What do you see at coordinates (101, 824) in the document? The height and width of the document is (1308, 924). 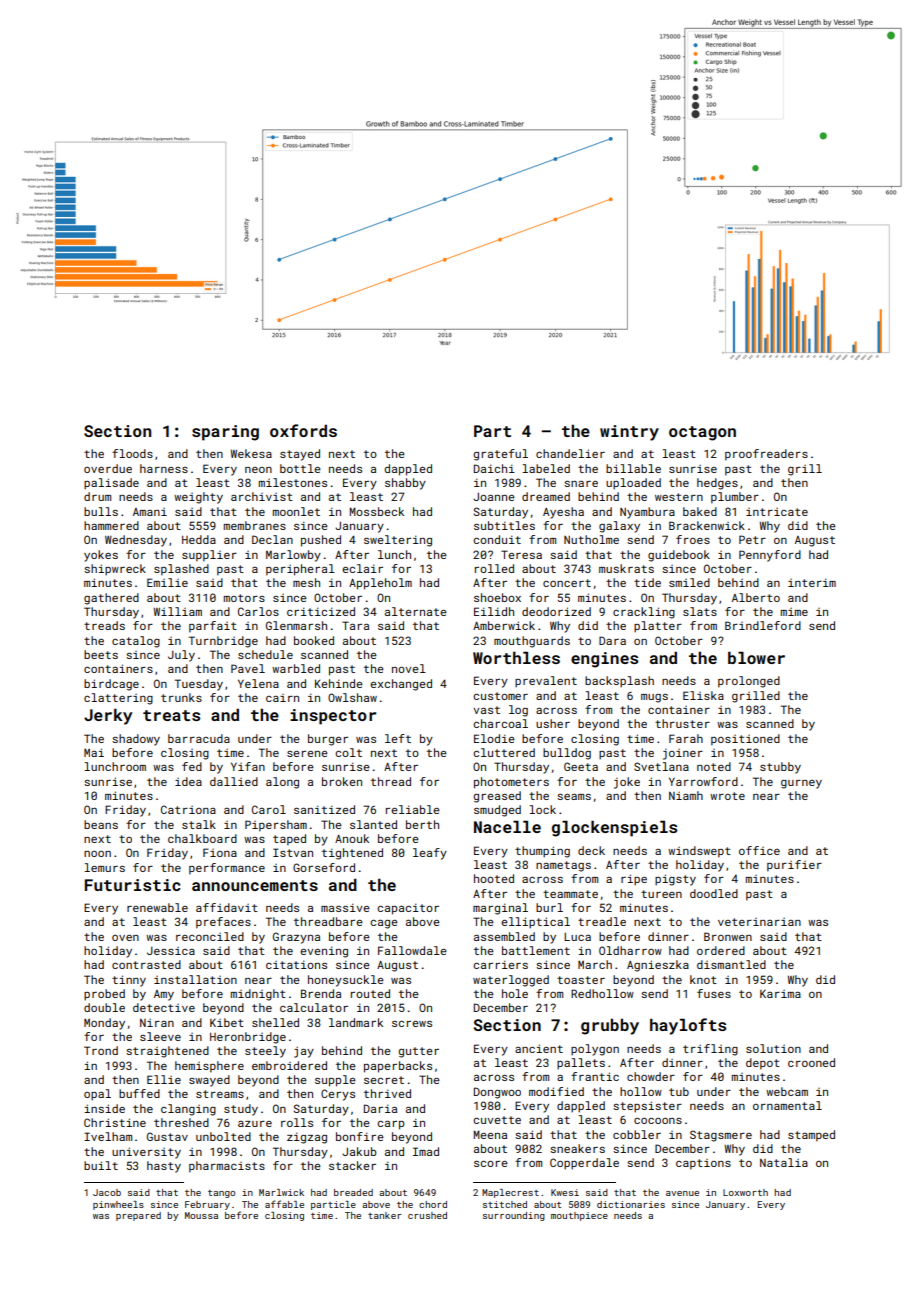 I see `beans` at bounding box center [101, 824].
